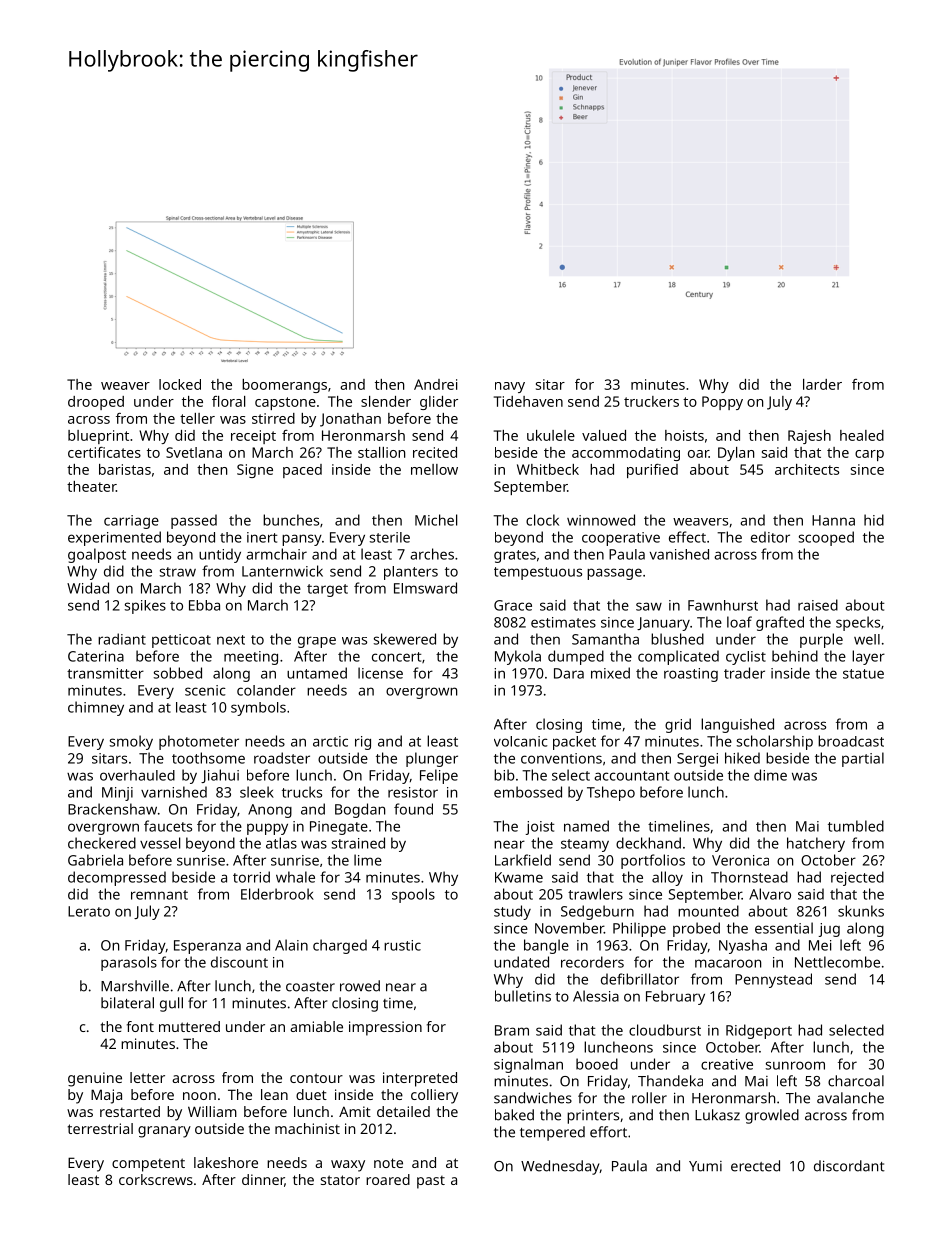 This image has height=1233, width=952. What do you see at coordinates (220, 555) in the image?
I see `untidy` at bounding box center [220, 555].
